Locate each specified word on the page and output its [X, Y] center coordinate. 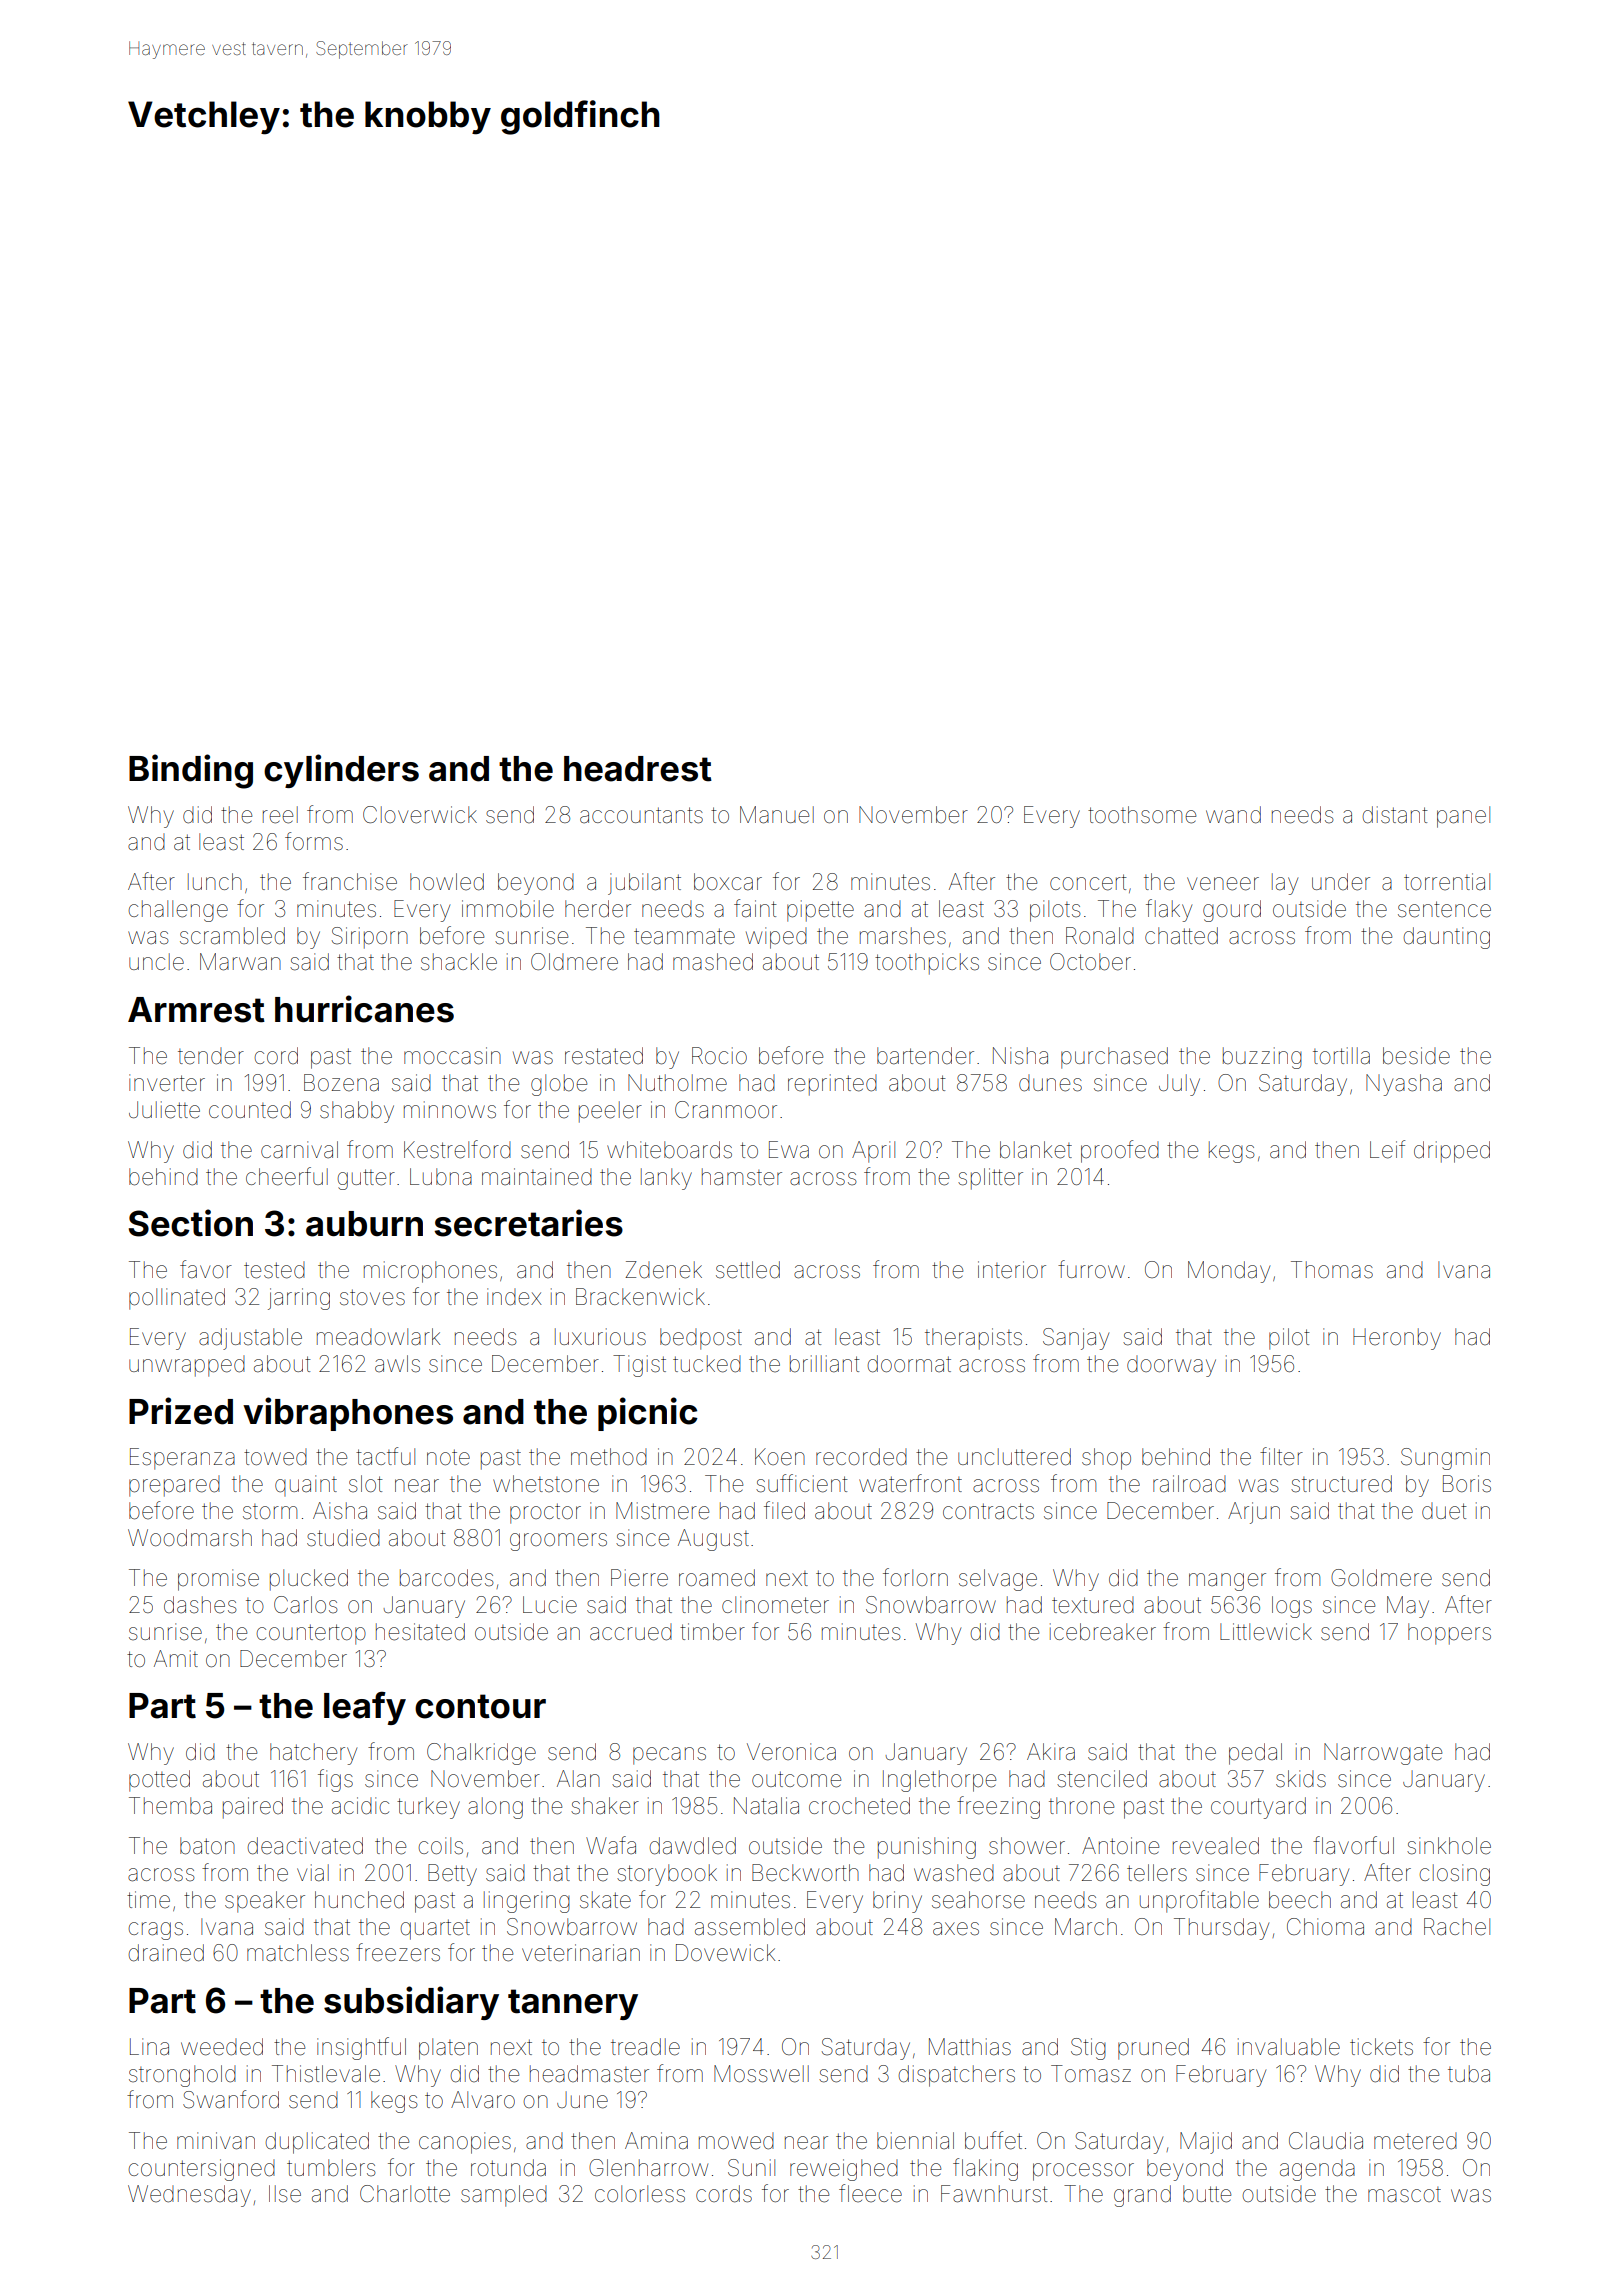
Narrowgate [1383, 1754]
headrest [638, 769]
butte [1207, 2194]
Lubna [441, 1177]
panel [1463, 817]
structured [1341, 1484]
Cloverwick [420, 815]
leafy [365, 1708]
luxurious [600, 1337]
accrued [631, 1632]
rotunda [508, 2168]
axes [956, 1929]
